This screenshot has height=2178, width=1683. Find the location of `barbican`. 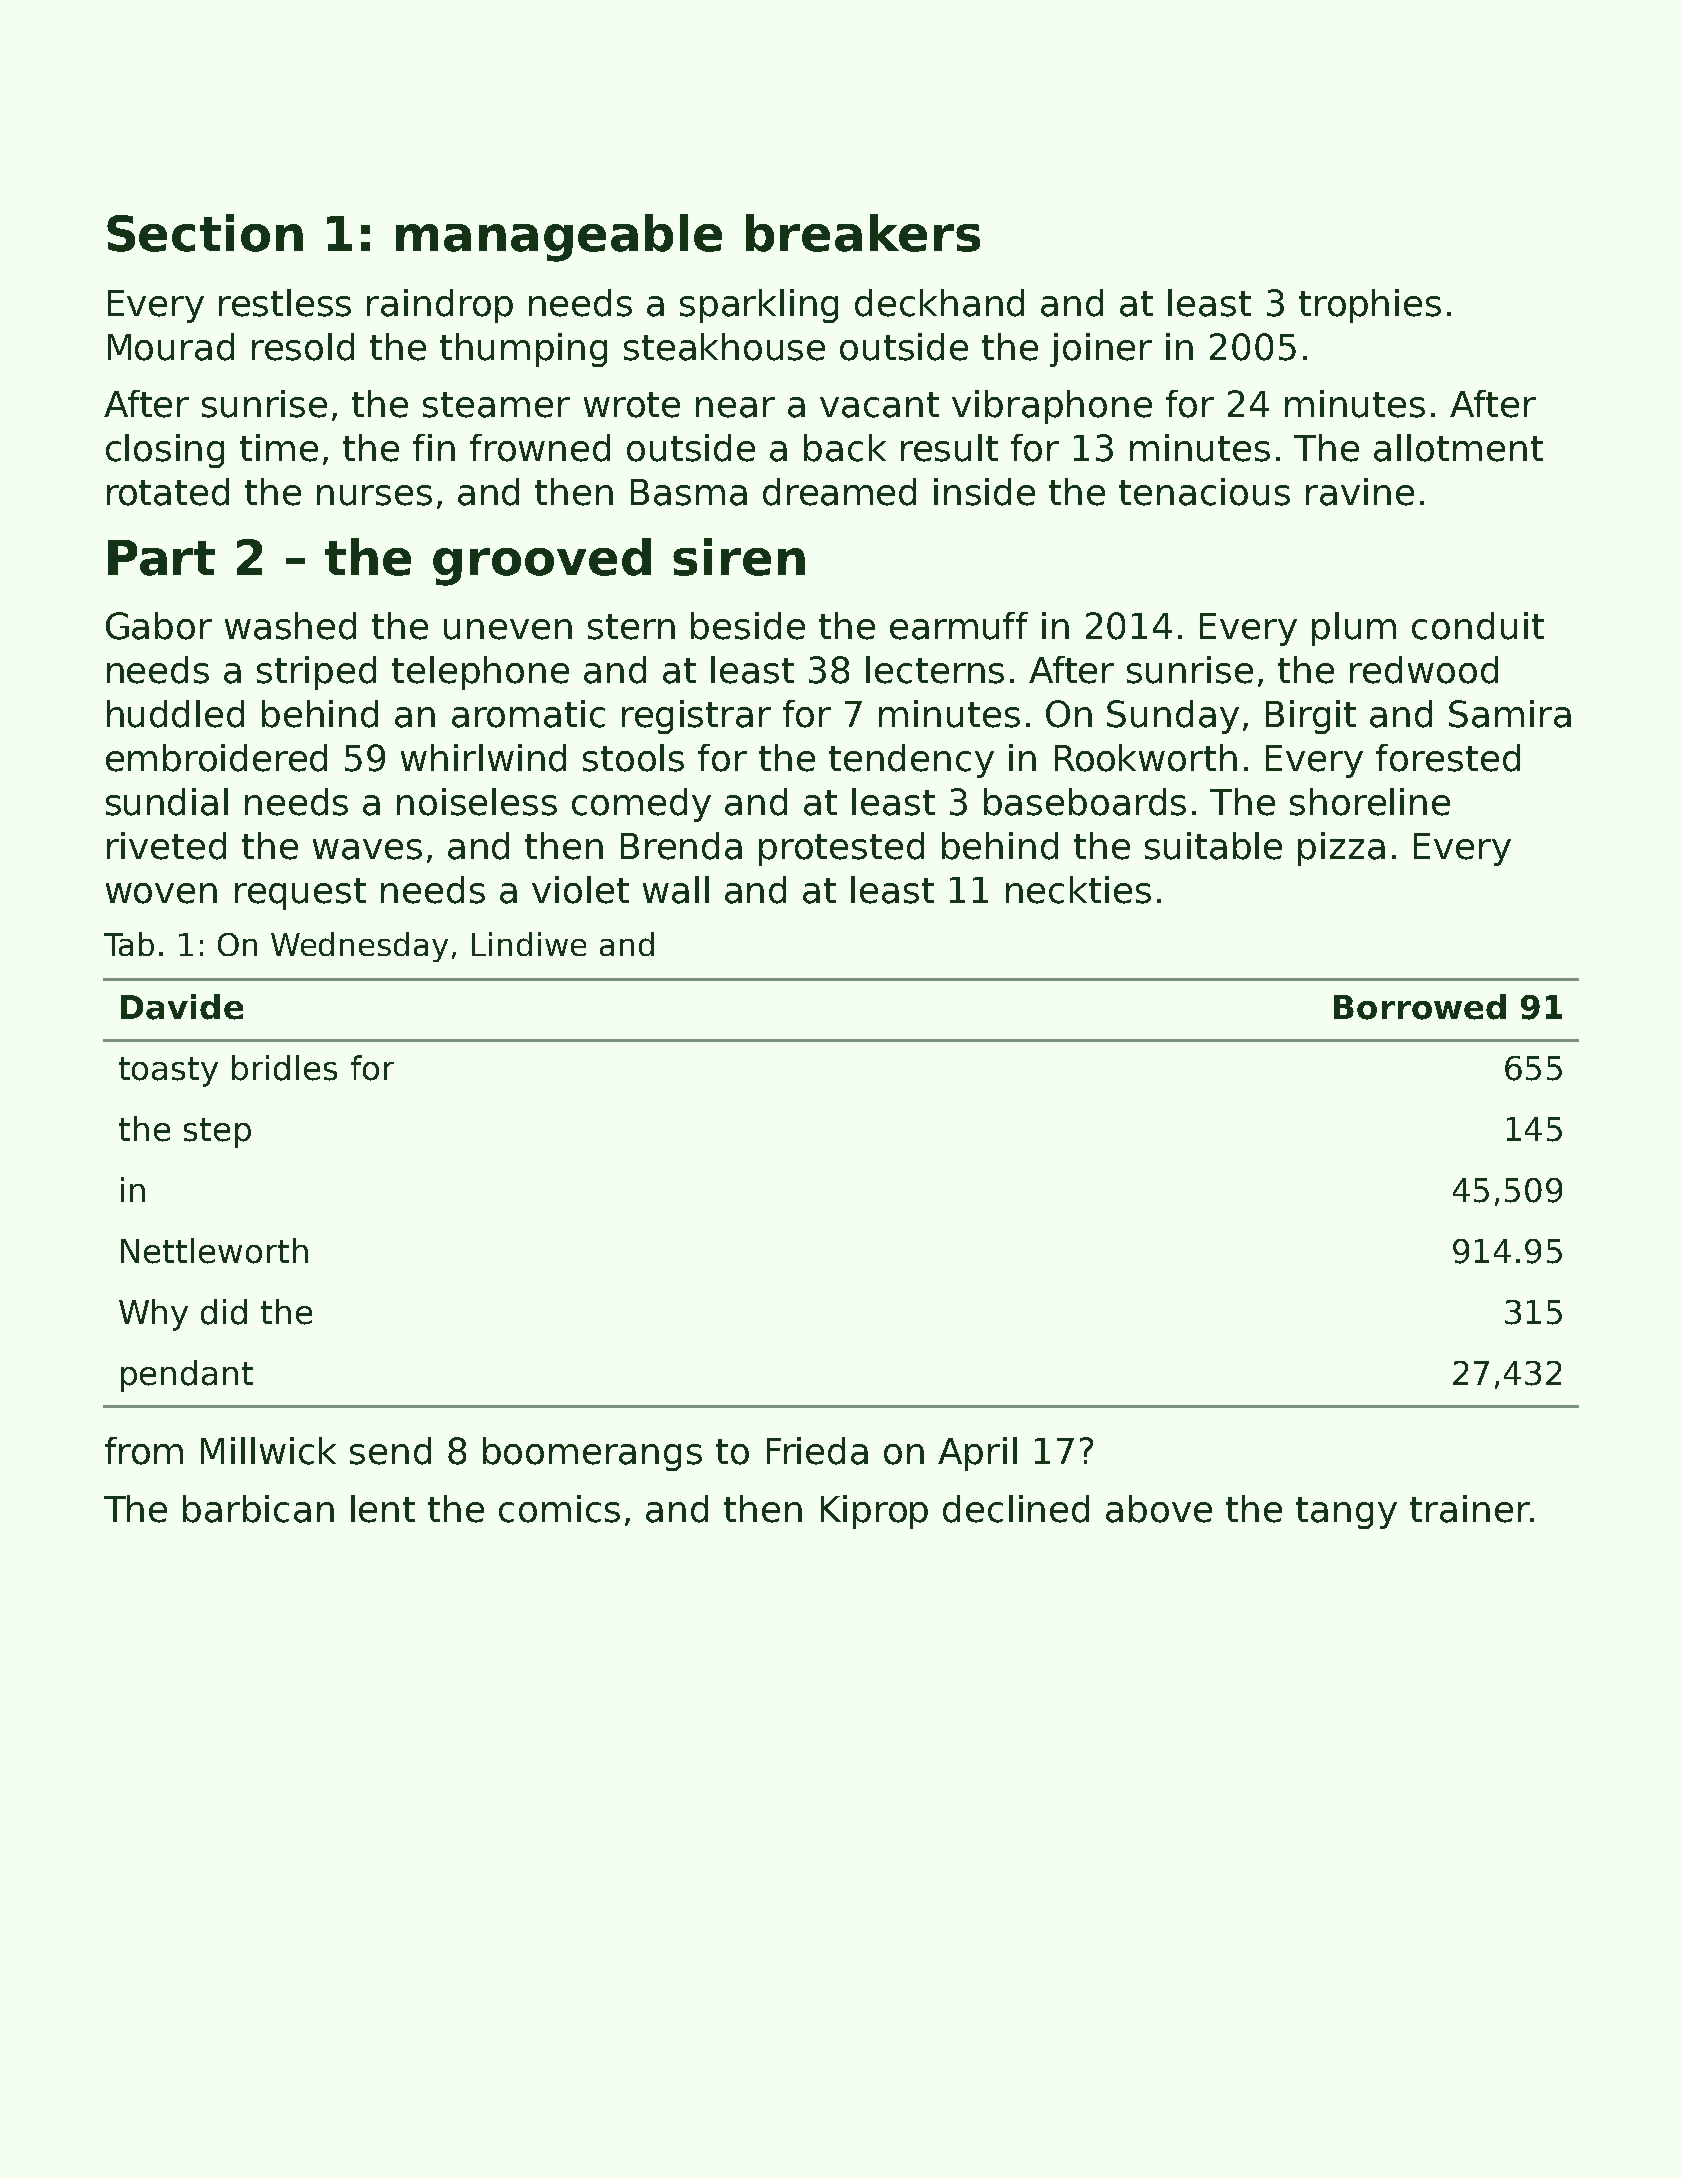

barbican is located at coordinates (258, 1509).
